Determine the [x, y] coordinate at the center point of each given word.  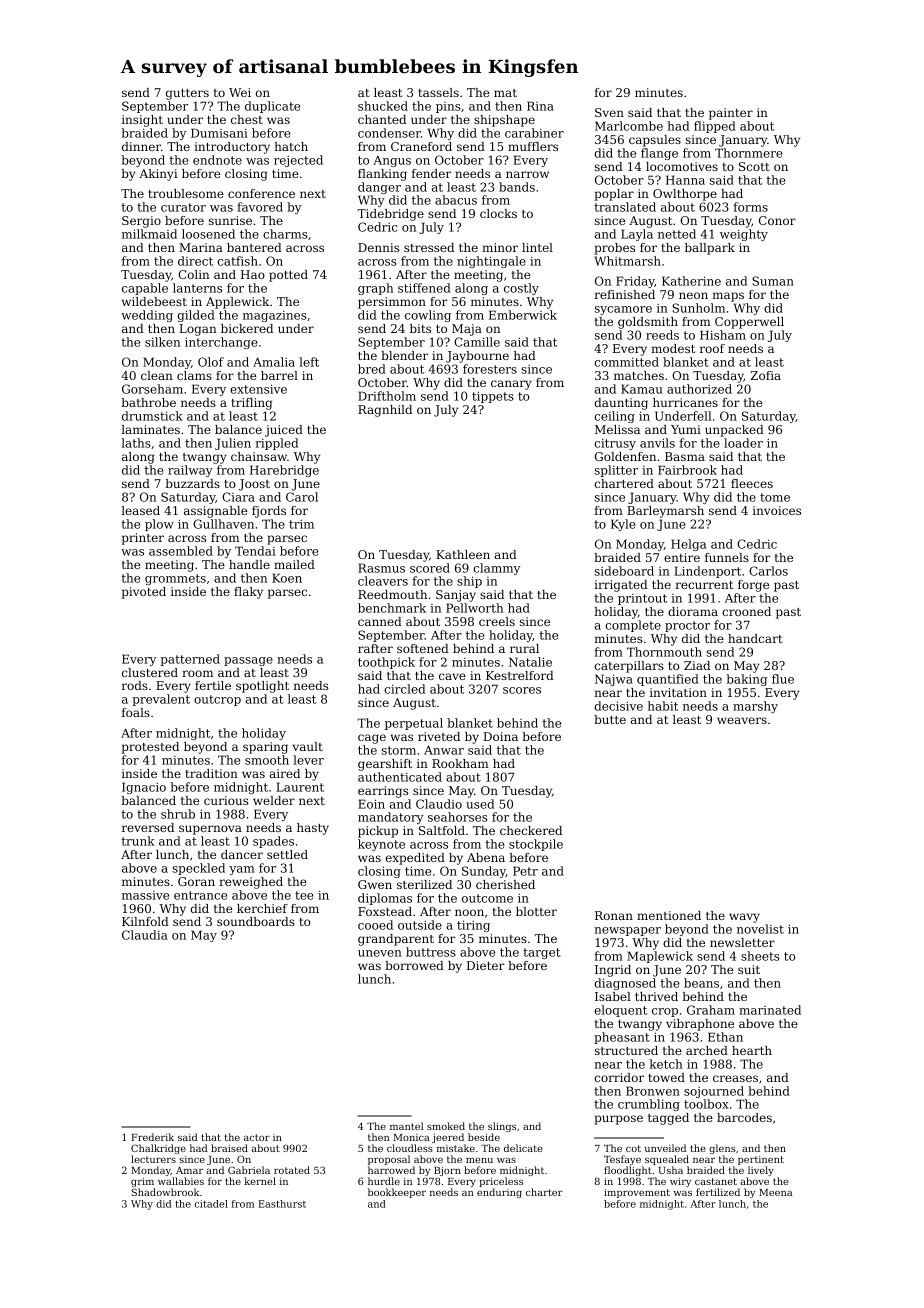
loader [743, 443]
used [480, 804]
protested [150, 748]
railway [190, 471]
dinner [141, 146]
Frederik [152, 1137]
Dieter [486, 965]
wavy [744, 918]
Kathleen [463, 554]
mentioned [669, 915]
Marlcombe [629, 126]
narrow [527, 174]
